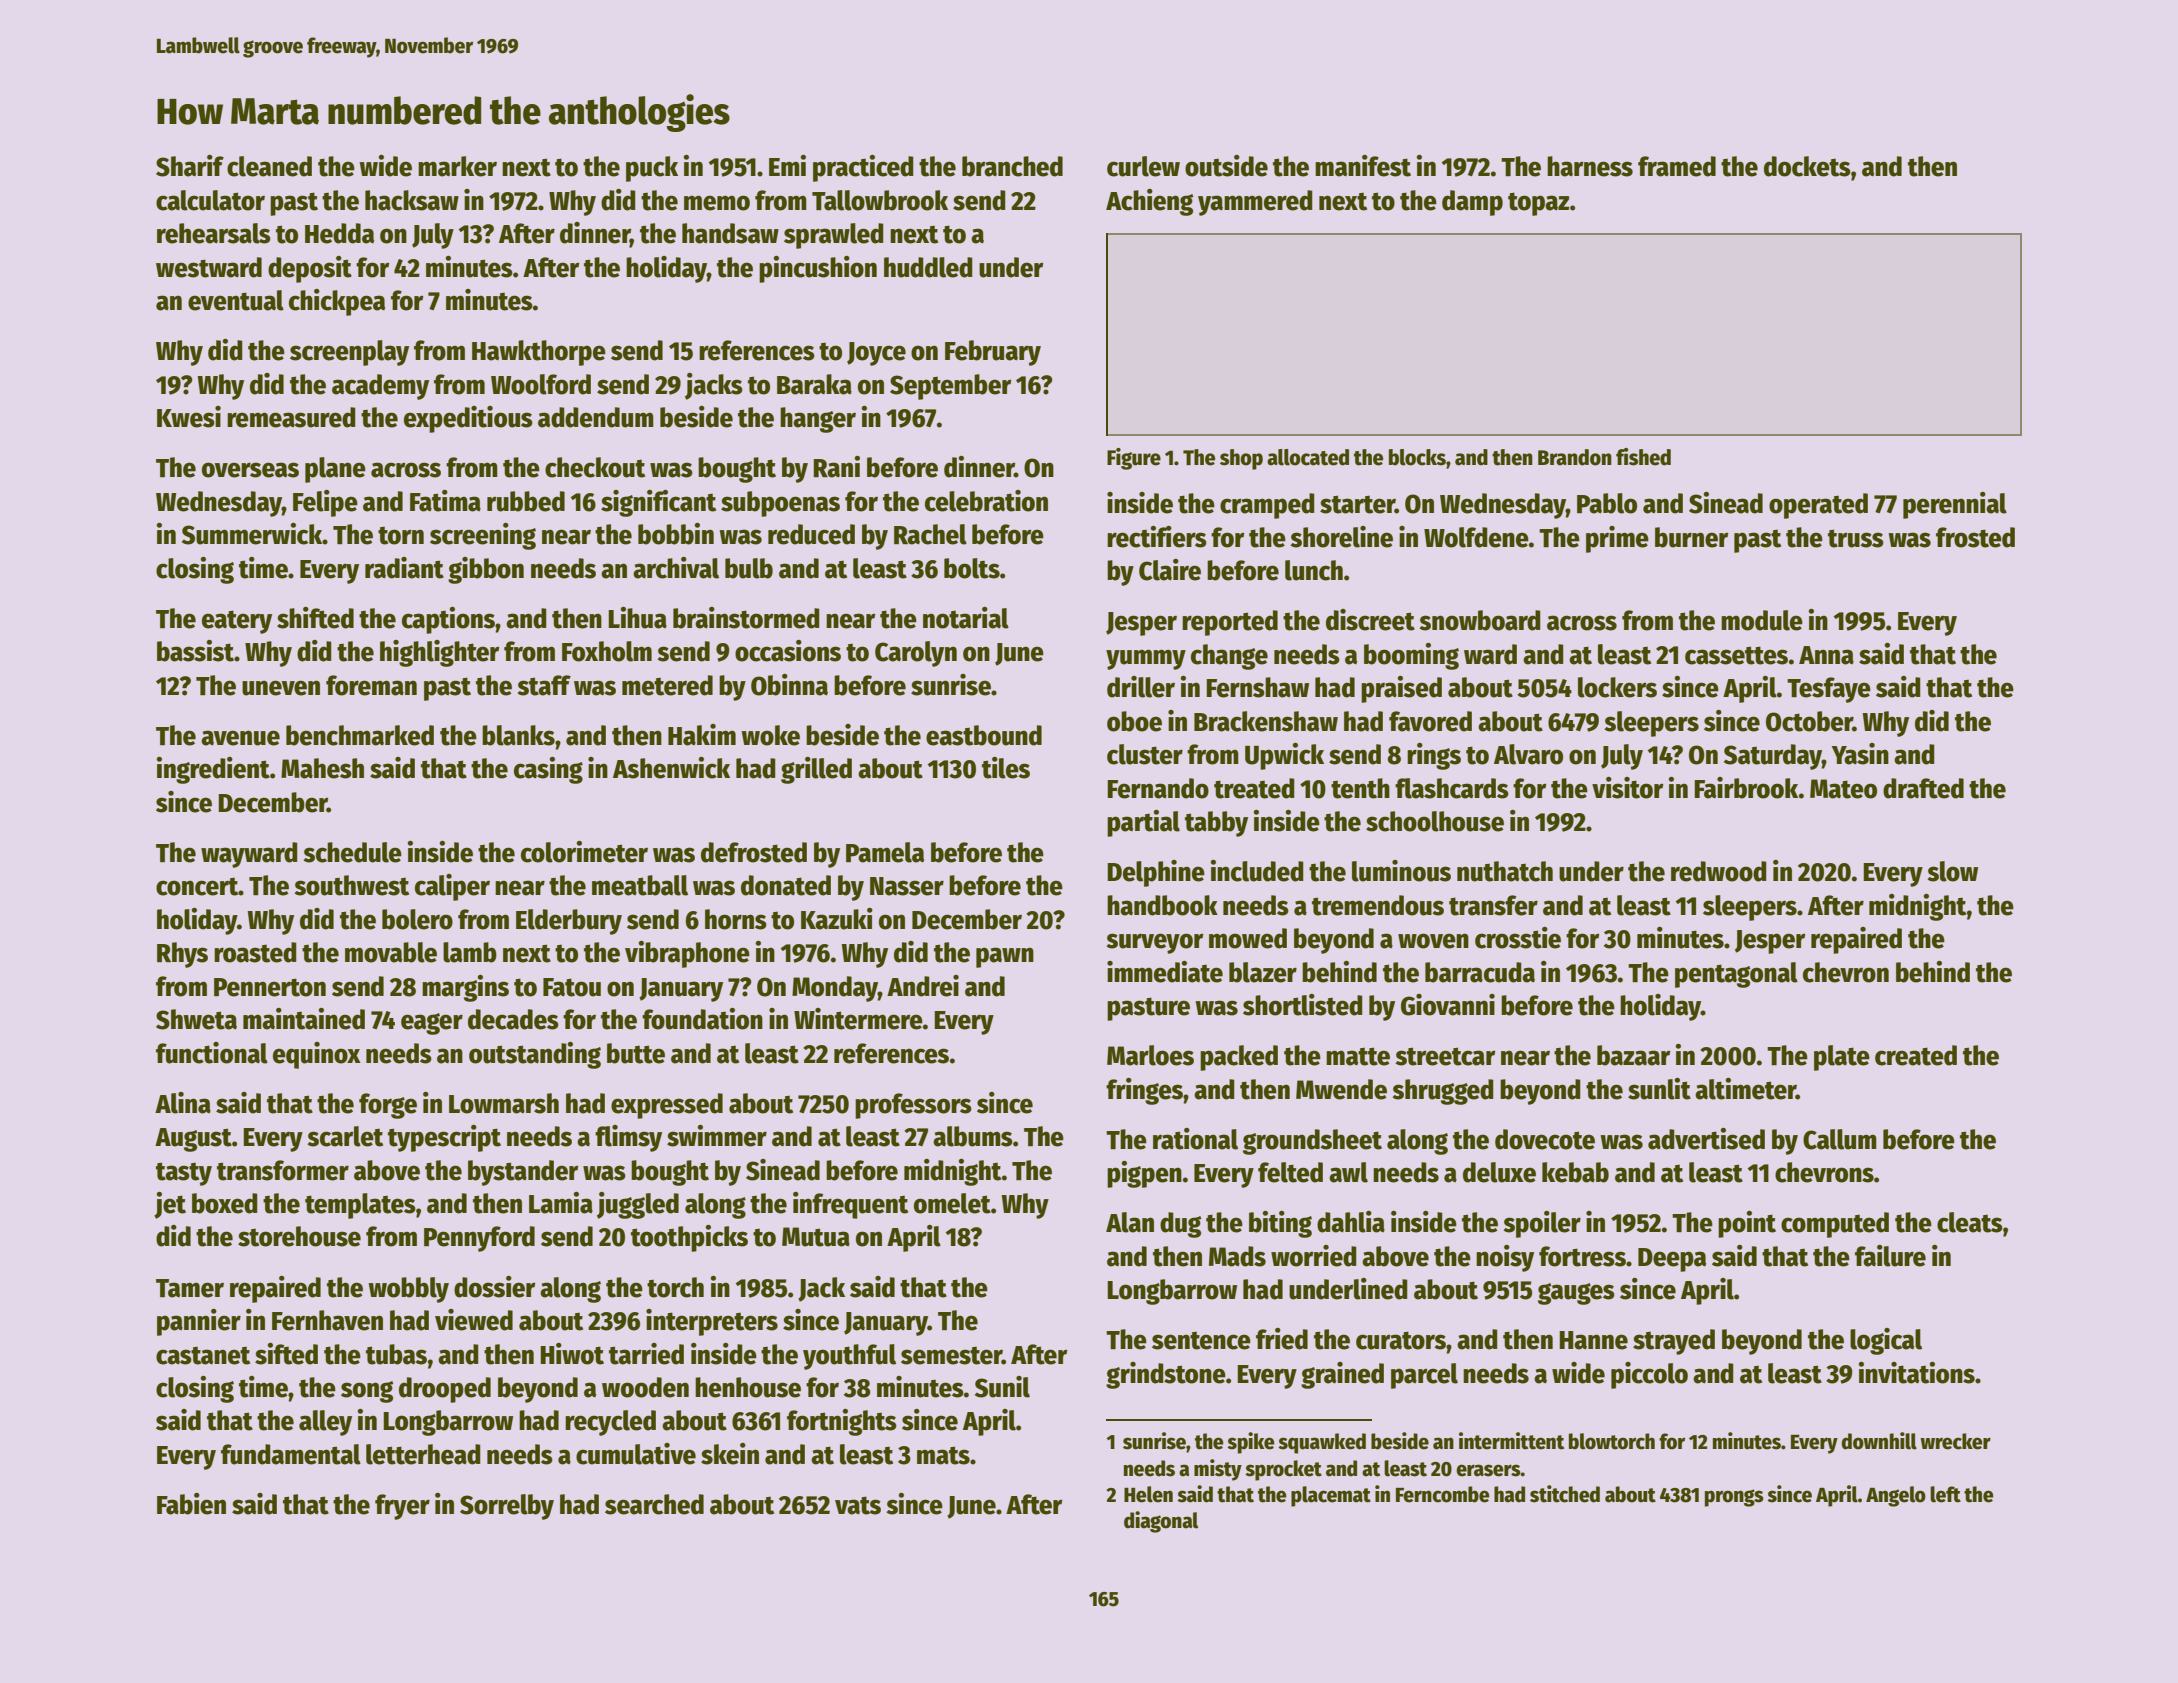 The height and width of the image is (1683, 2178). I want to click on Pennerton, so click(270, 987).
